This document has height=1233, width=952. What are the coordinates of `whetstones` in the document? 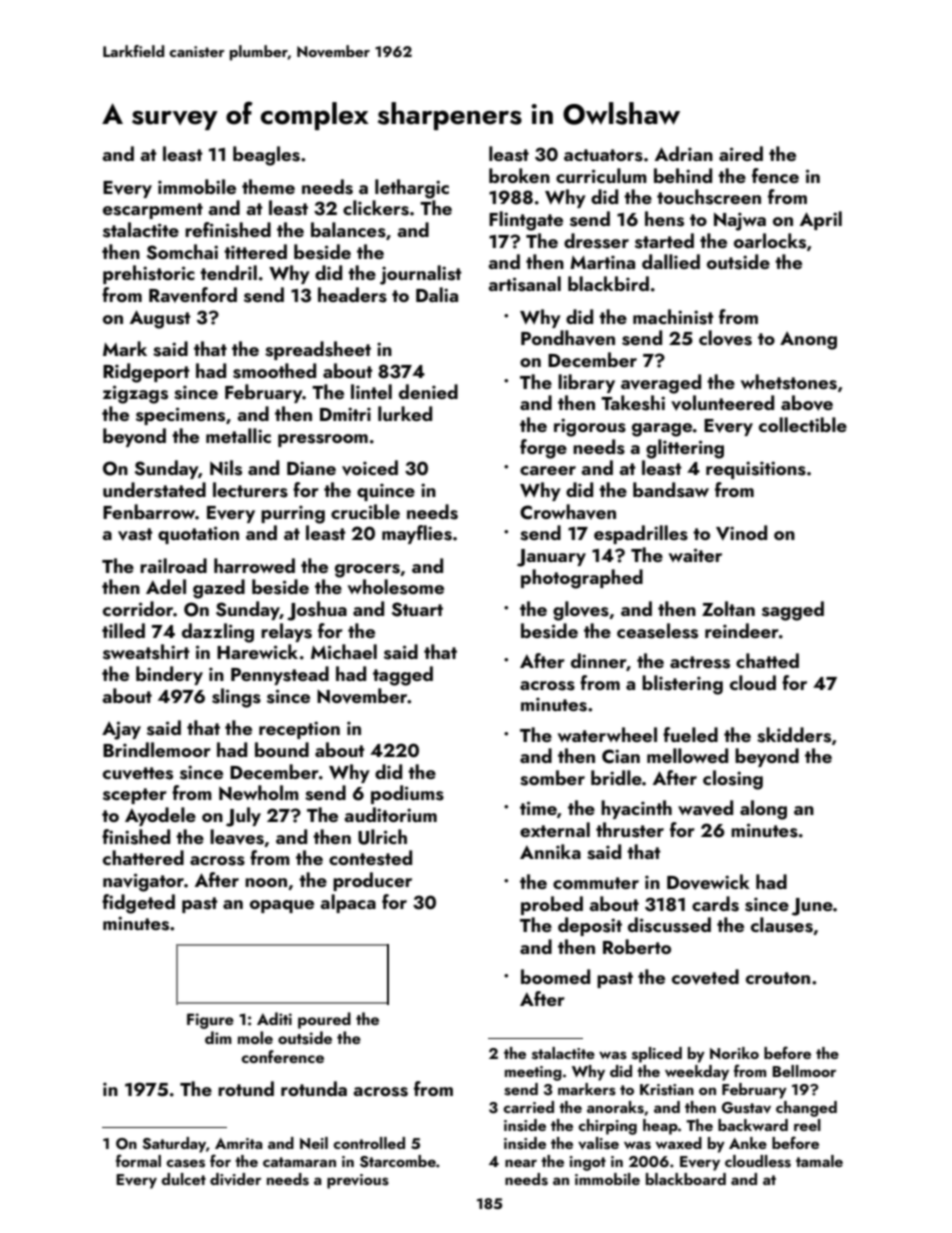 It's located at (789, 382).
